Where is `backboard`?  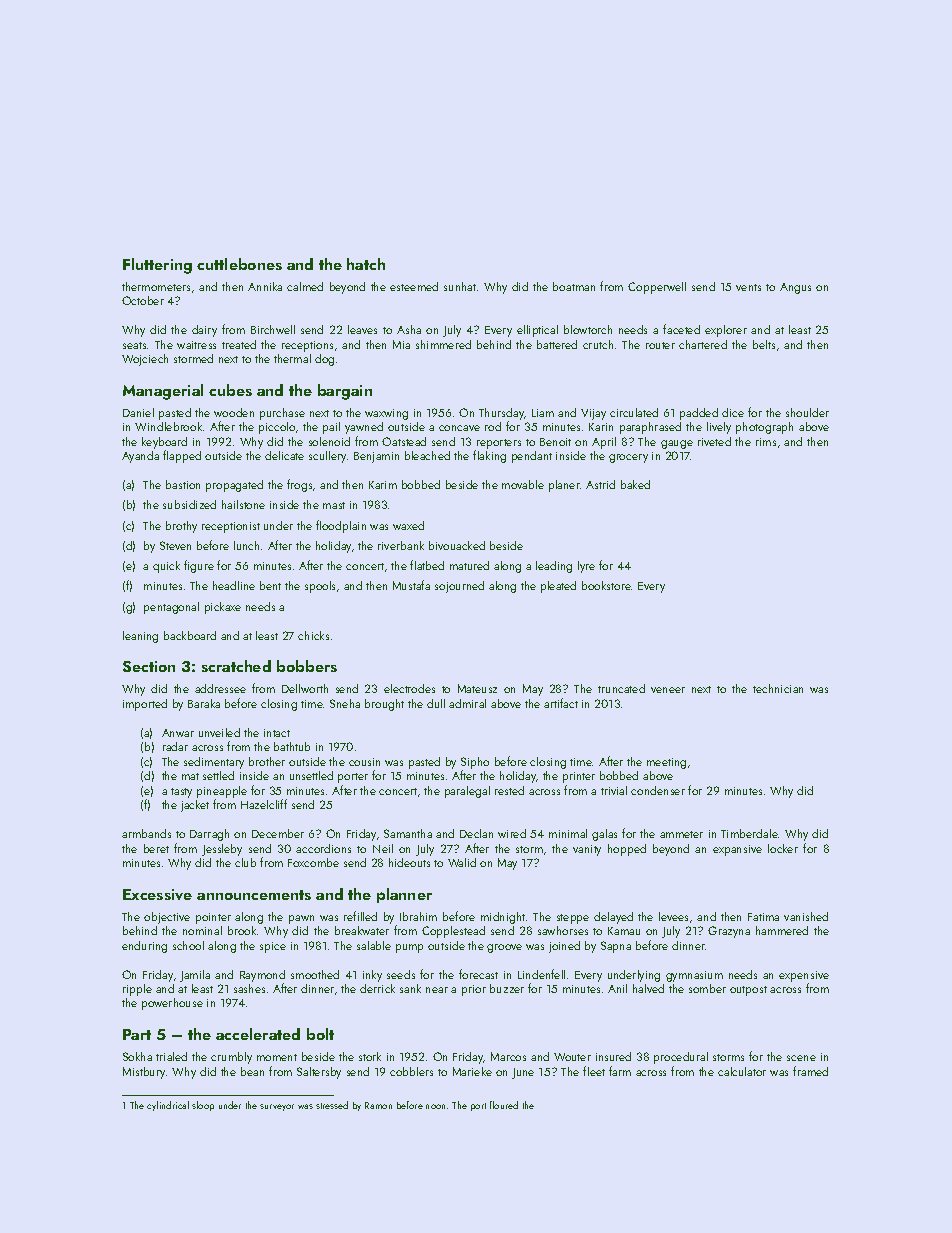 backboard is located at coordinates (190, 635).
